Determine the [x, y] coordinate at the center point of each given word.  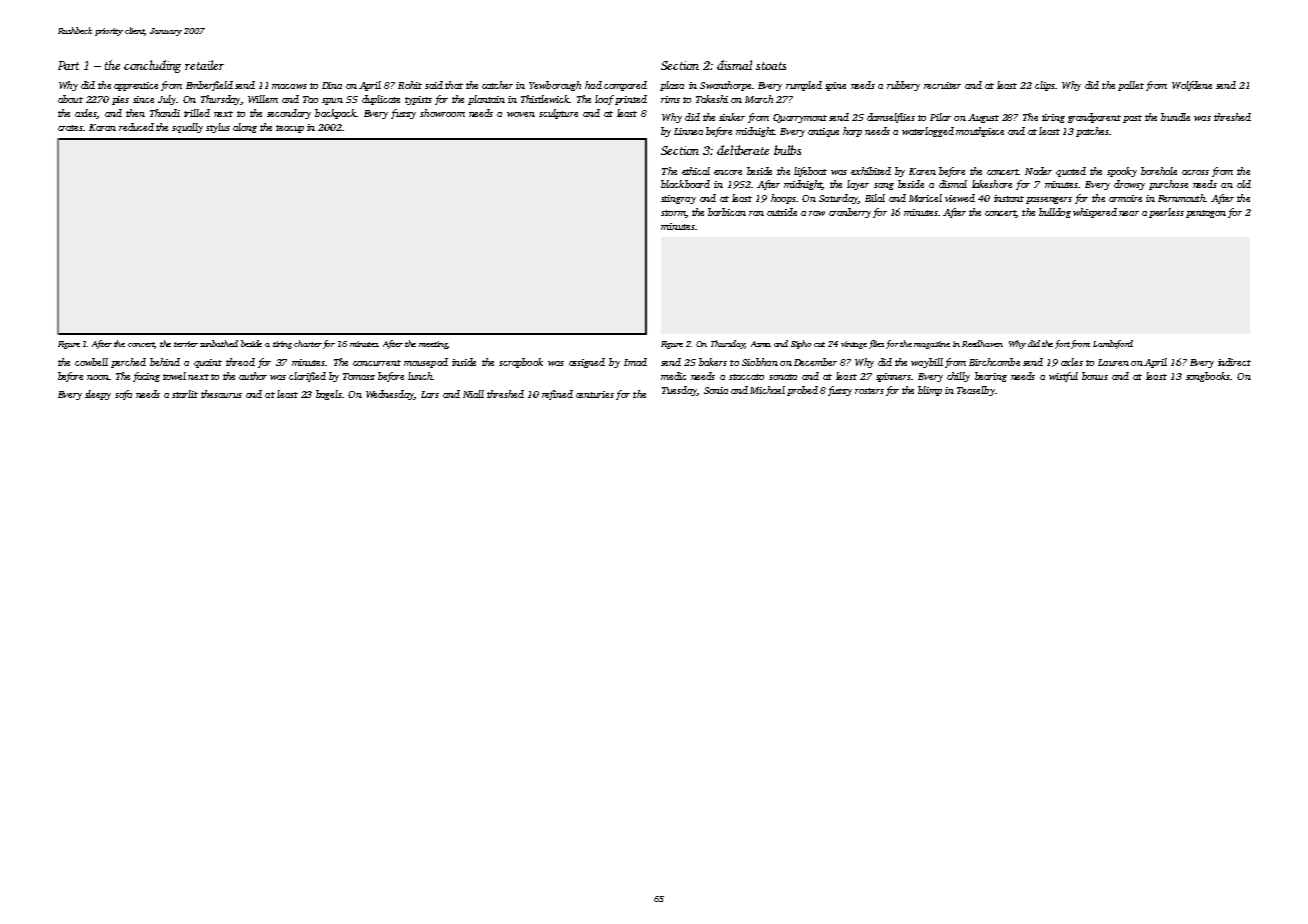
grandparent [1094, 118]
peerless [1166, 213]
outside [782, 212]
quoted [1071, 172]
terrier [186, 344]
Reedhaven [982, 343]
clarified [307, 377]
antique [823, 132]
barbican [727, 212]
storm [673, 213]
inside [464, 362]
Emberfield [209, 86]
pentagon [1206, 214]
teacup [290, 129]
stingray [678, 199]
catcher [497, 85]
